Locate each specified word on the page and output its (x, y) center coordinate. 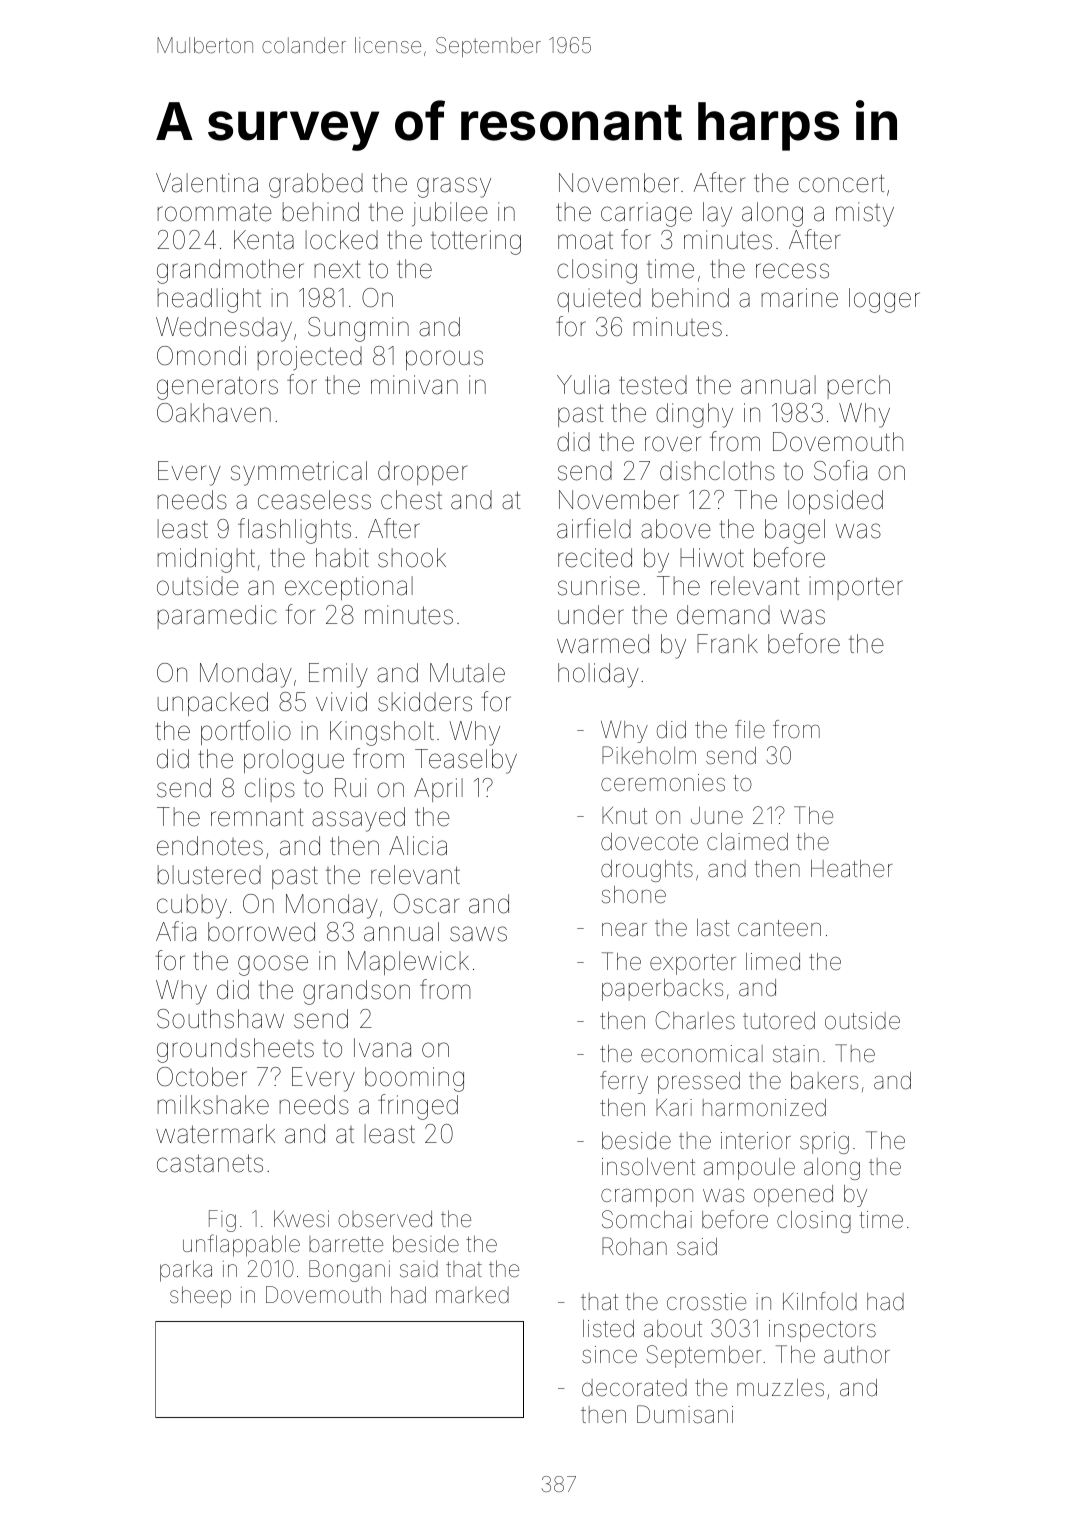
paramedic (217, 617)
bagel (795, 531)
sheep (200, 1297)
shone (633, 895)
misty (865, 214)
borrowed (261, 932)
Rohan (634, 1246)
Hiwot (712, 558)
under (591, 615)
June (717, 816)
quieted (599, 300)
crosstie (706, 1302)
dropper (423, 473)
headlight (209, 300)
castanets (210, 1163)
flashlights (294, 531)
